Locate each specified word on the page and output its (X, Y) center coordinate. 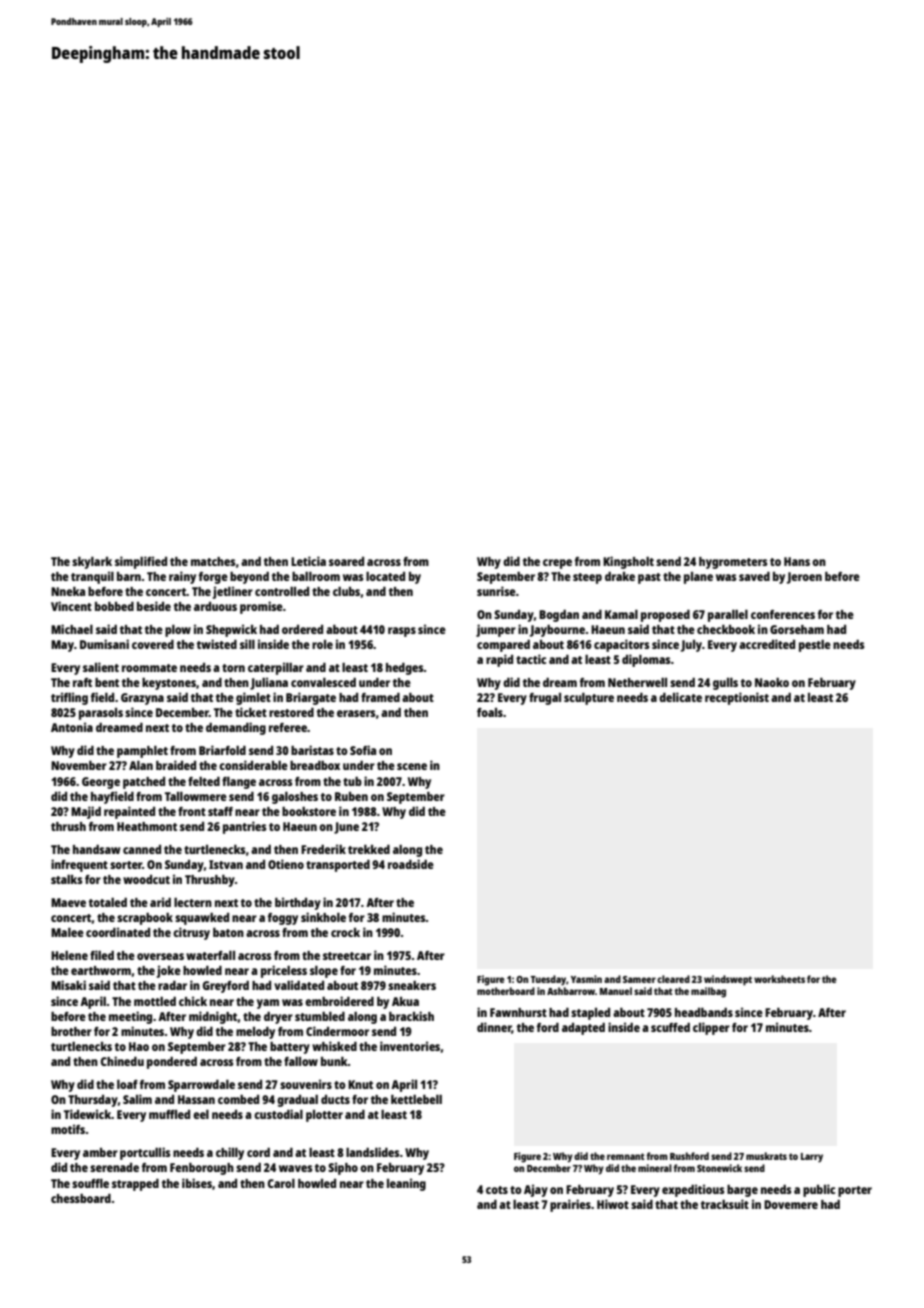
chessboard (81, 1198)
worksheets (779, 979)
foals (490, 712)
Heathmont (147, 826)
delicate (680, 697)
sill (247, 644)
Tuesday (548, 980)
